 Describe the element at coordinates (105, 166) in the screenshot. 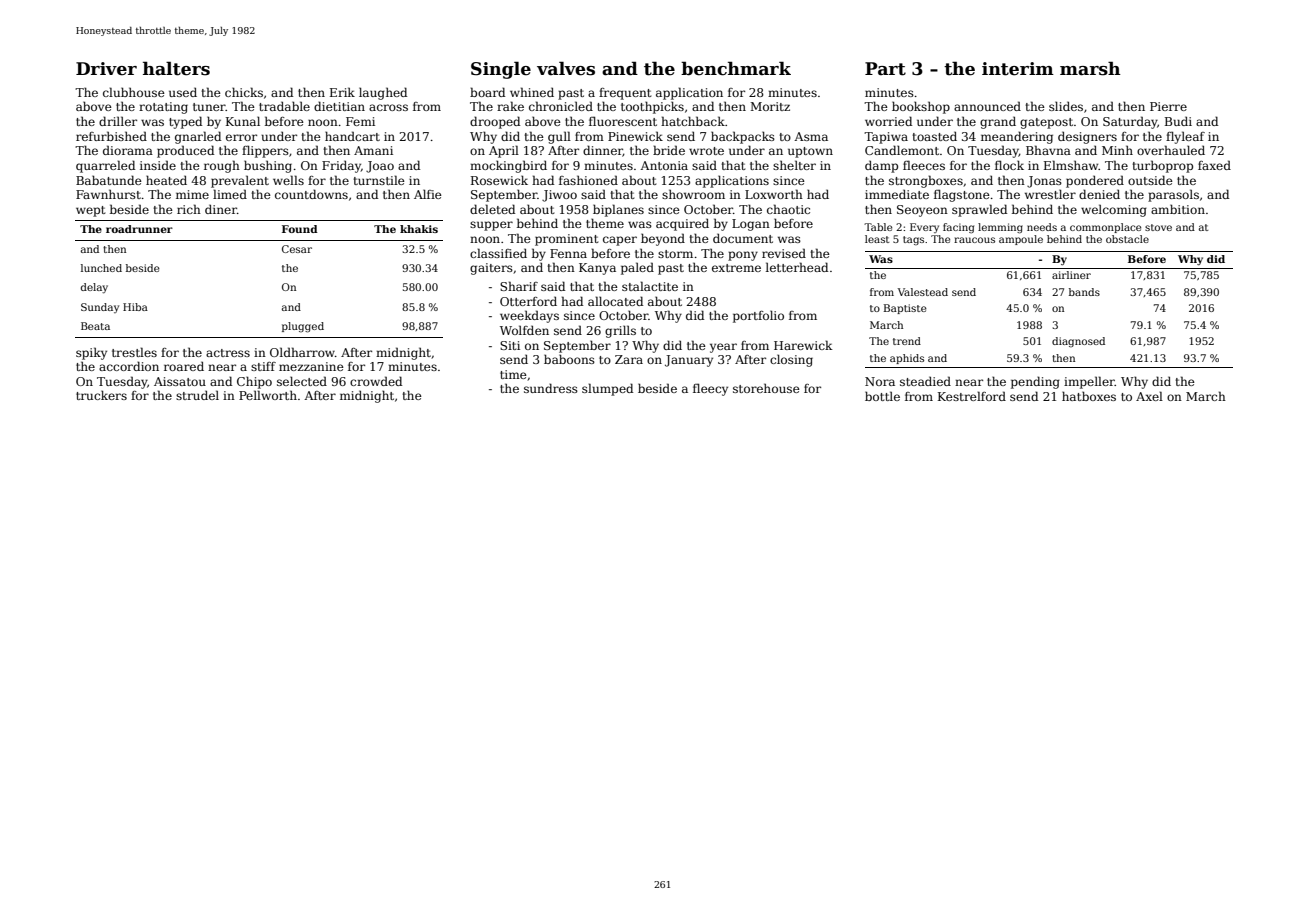

I see `quarreled` at that location.
